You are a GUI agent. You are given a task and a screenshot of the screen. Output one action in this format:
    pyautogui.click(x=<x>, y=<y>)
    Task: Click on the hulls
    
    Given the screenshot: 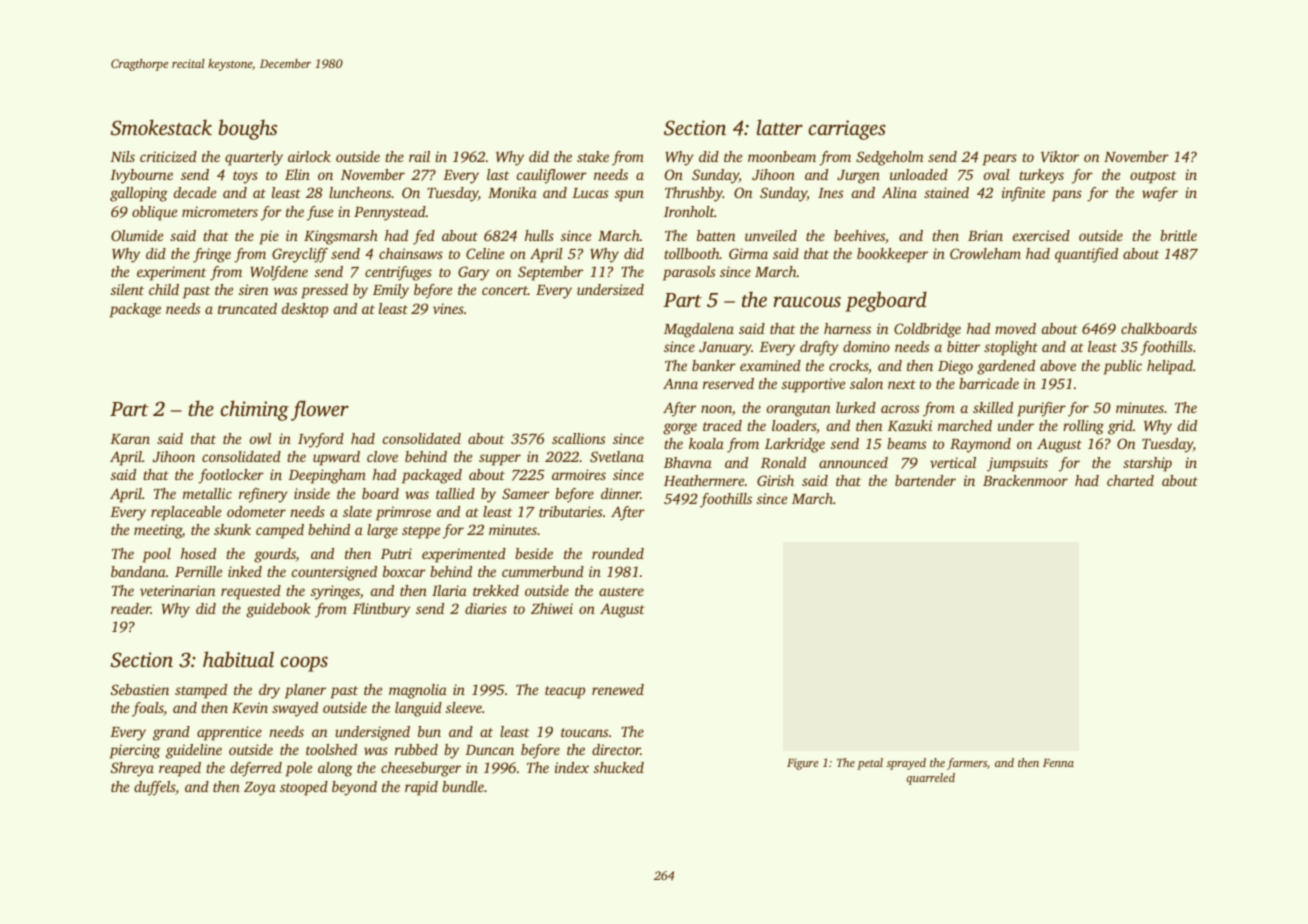 What is the action you would take?
    pyautogui.click(x=539, y=235)
